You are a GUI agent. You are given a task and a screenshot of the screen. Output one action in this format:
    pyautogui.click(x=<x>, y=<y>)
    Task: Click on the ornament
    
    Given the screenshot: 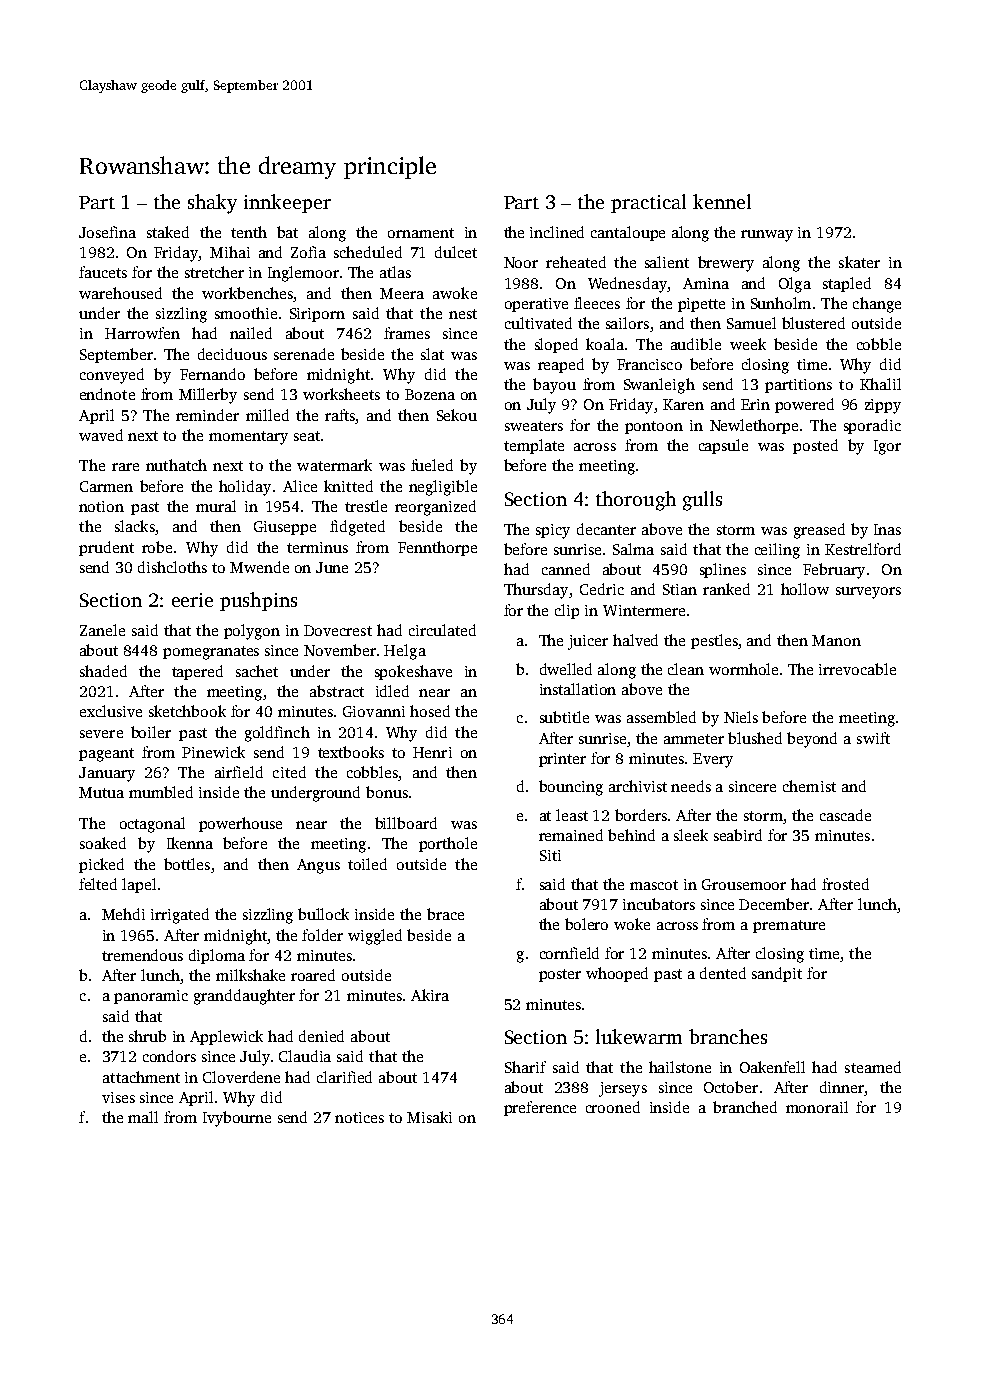 What is the action you would take?
    pyautogui.click(x=421, y=233)
